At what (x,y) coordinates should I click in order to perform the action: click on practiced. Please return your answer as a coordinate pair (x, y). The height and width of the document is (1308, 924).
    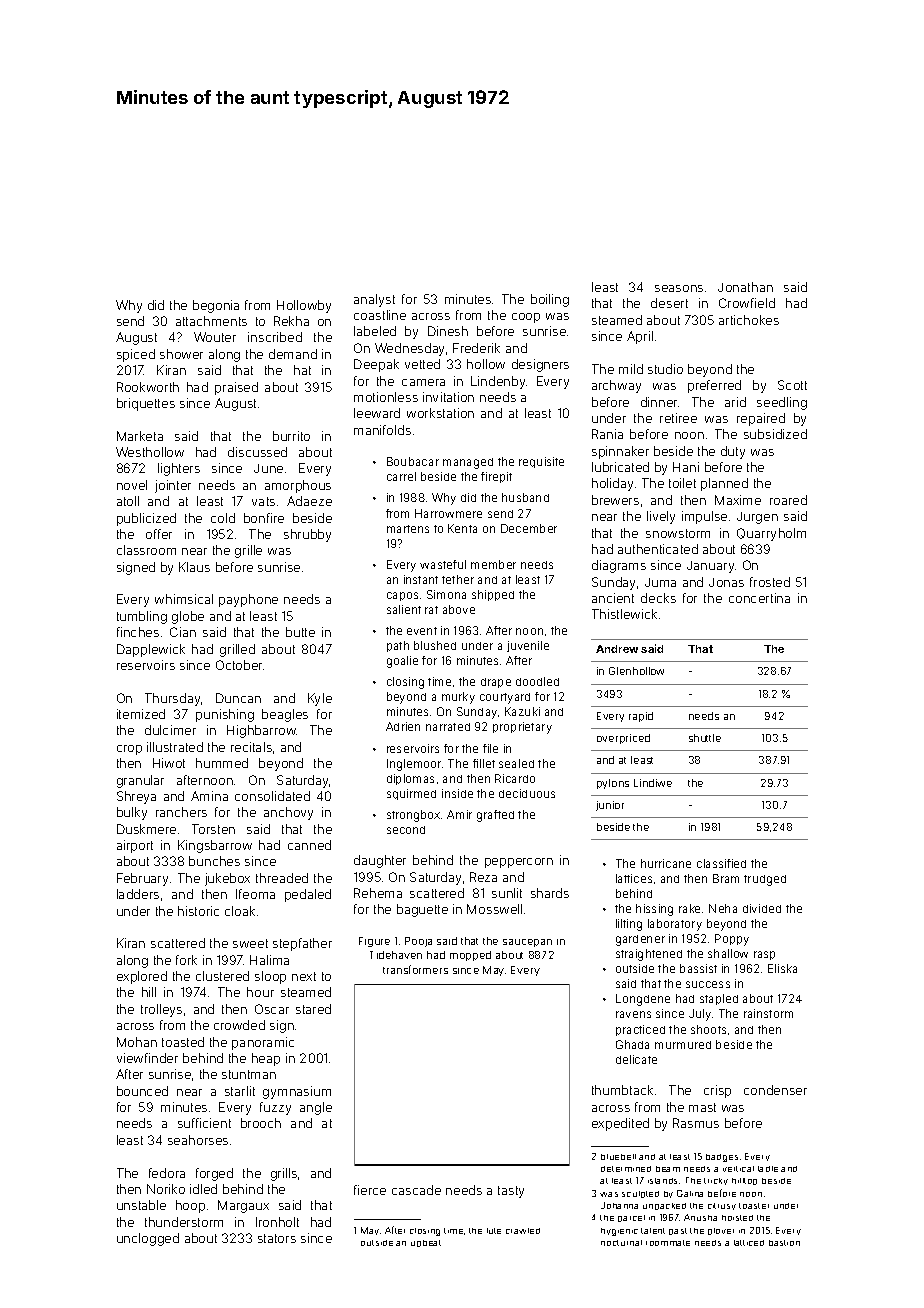
    Looking at the image, I should click on (640, 1030).
